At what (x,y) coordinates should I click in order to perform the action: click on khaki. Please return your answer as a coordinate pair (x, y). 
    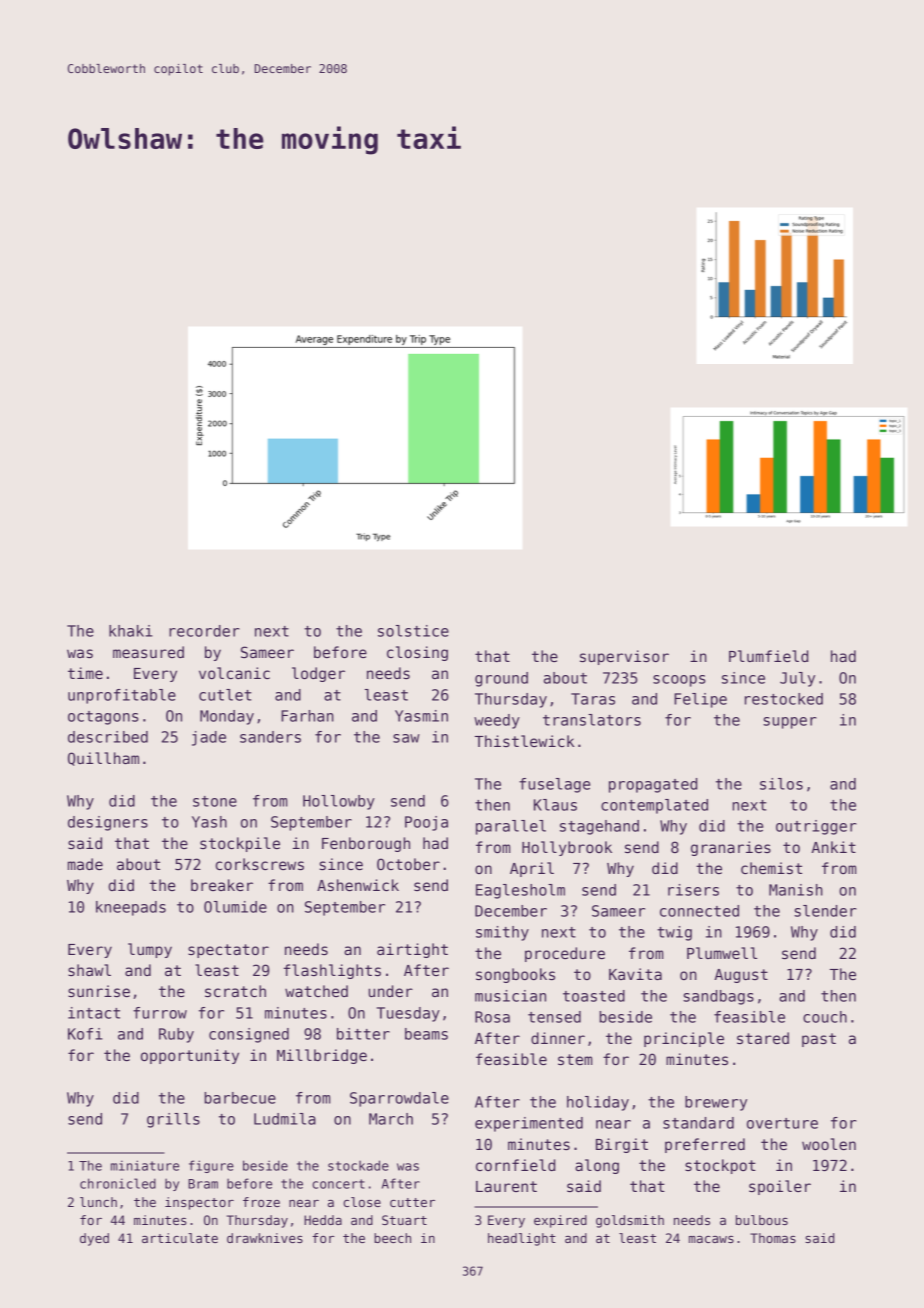
    Looking at the image, I should click on (131, 631).
